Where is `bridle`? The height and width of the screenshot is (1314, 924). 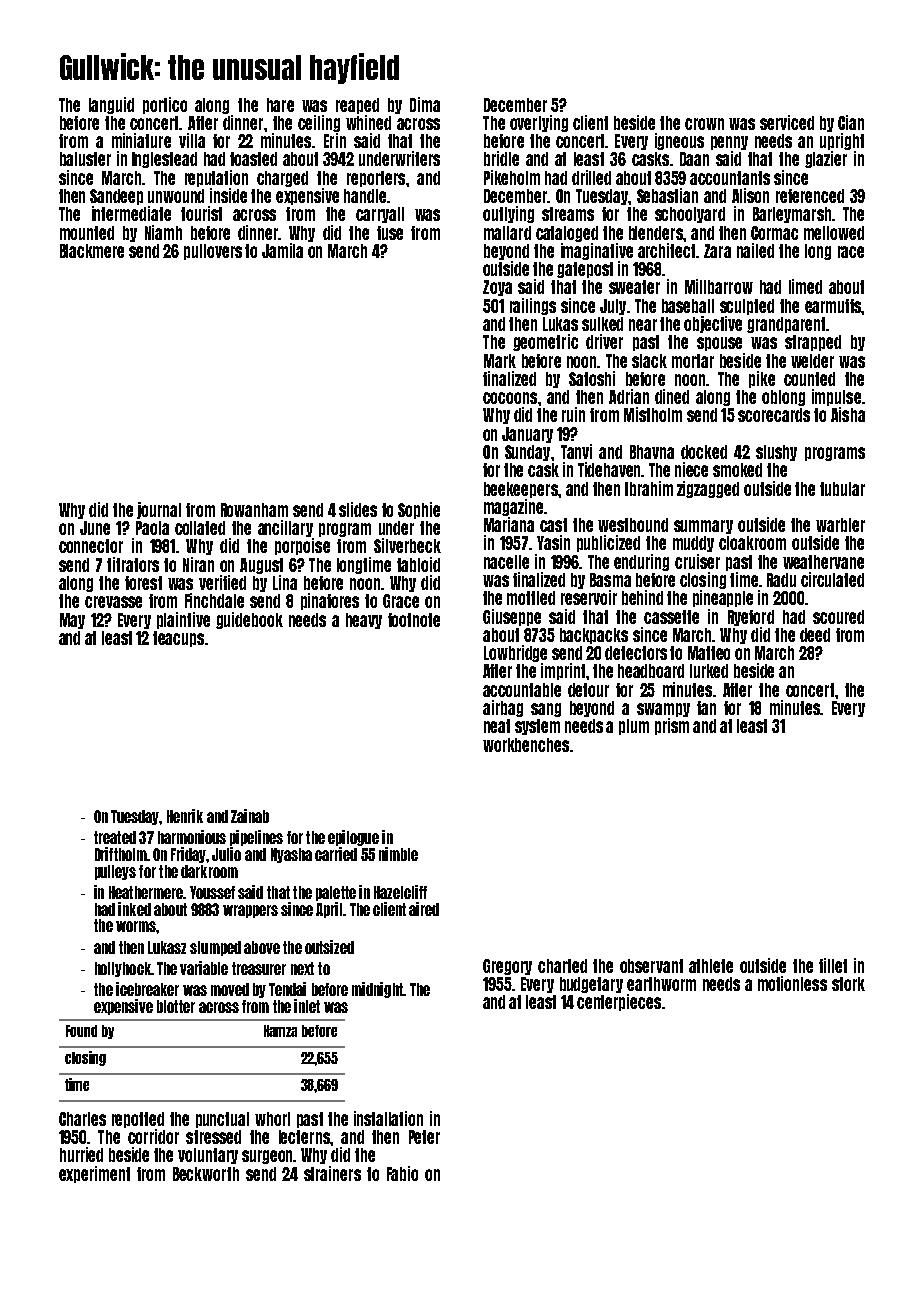
bridle is located at coordinates (501, 158).
